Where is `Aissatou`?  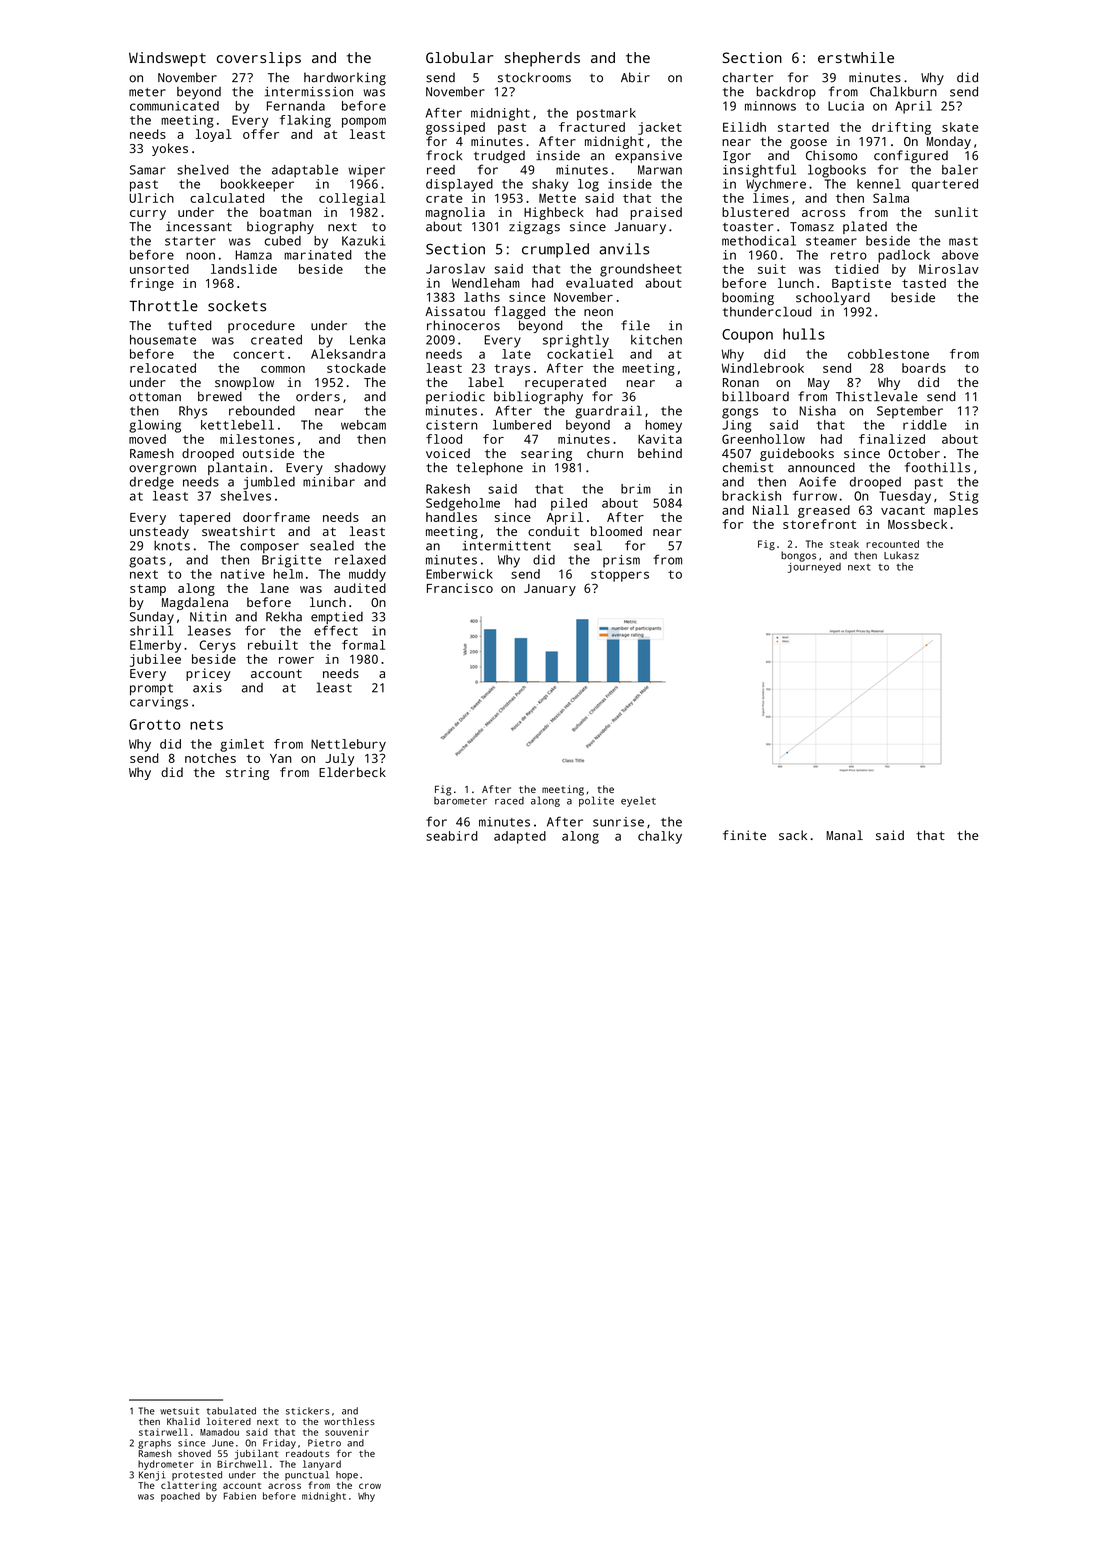 Aissatou is located at coordinates (455, 311).
